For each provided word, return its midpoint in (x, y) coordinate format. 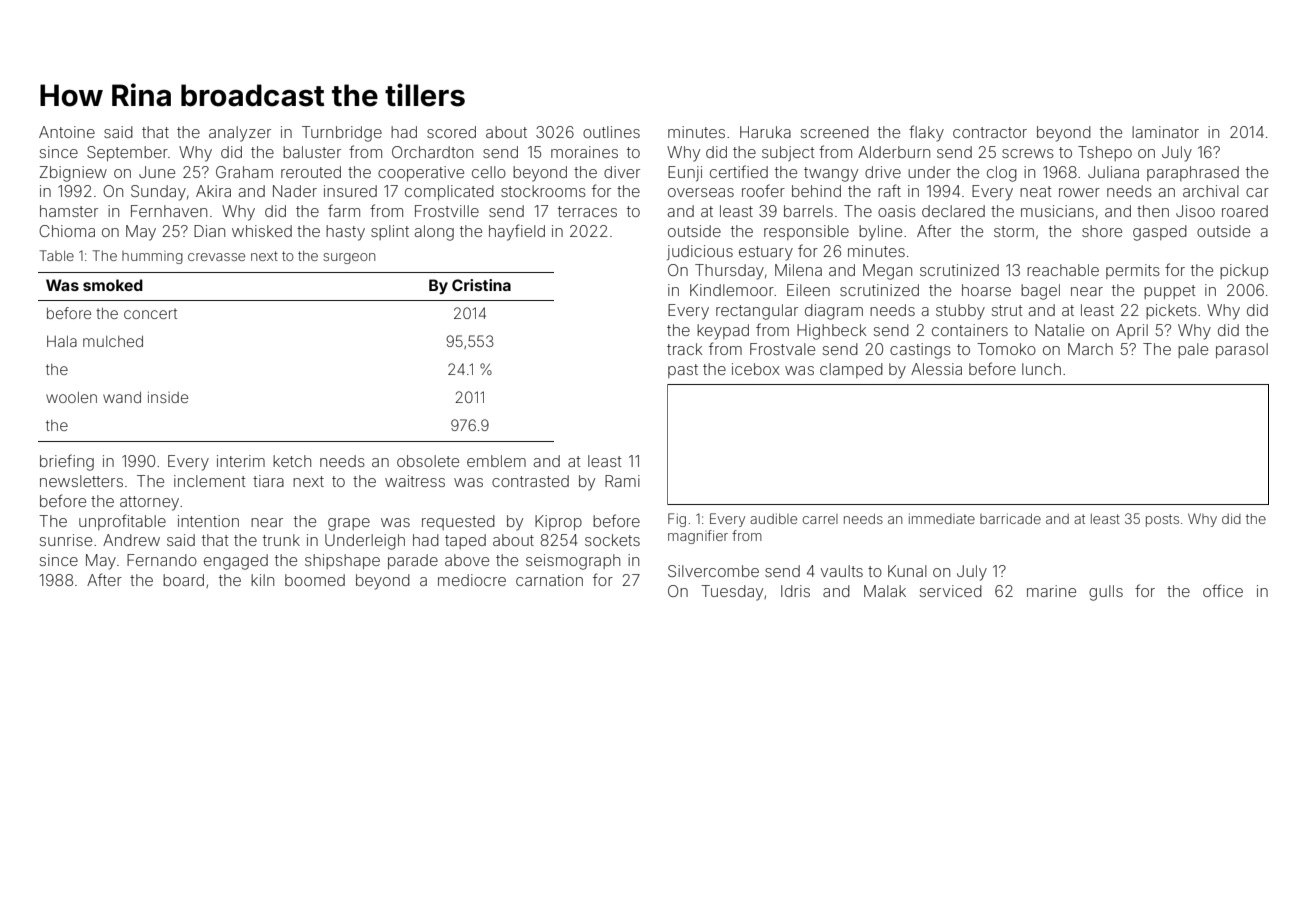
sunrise (66, 540)
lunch (1041, 369)
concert (150, 314)
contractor (990, 132)
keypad (723, 332)
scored (451, 132)
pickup (1244, 271)
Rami (622, 481)
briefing (67, 462)
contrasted (530, 481)
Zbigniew (73, 174)
